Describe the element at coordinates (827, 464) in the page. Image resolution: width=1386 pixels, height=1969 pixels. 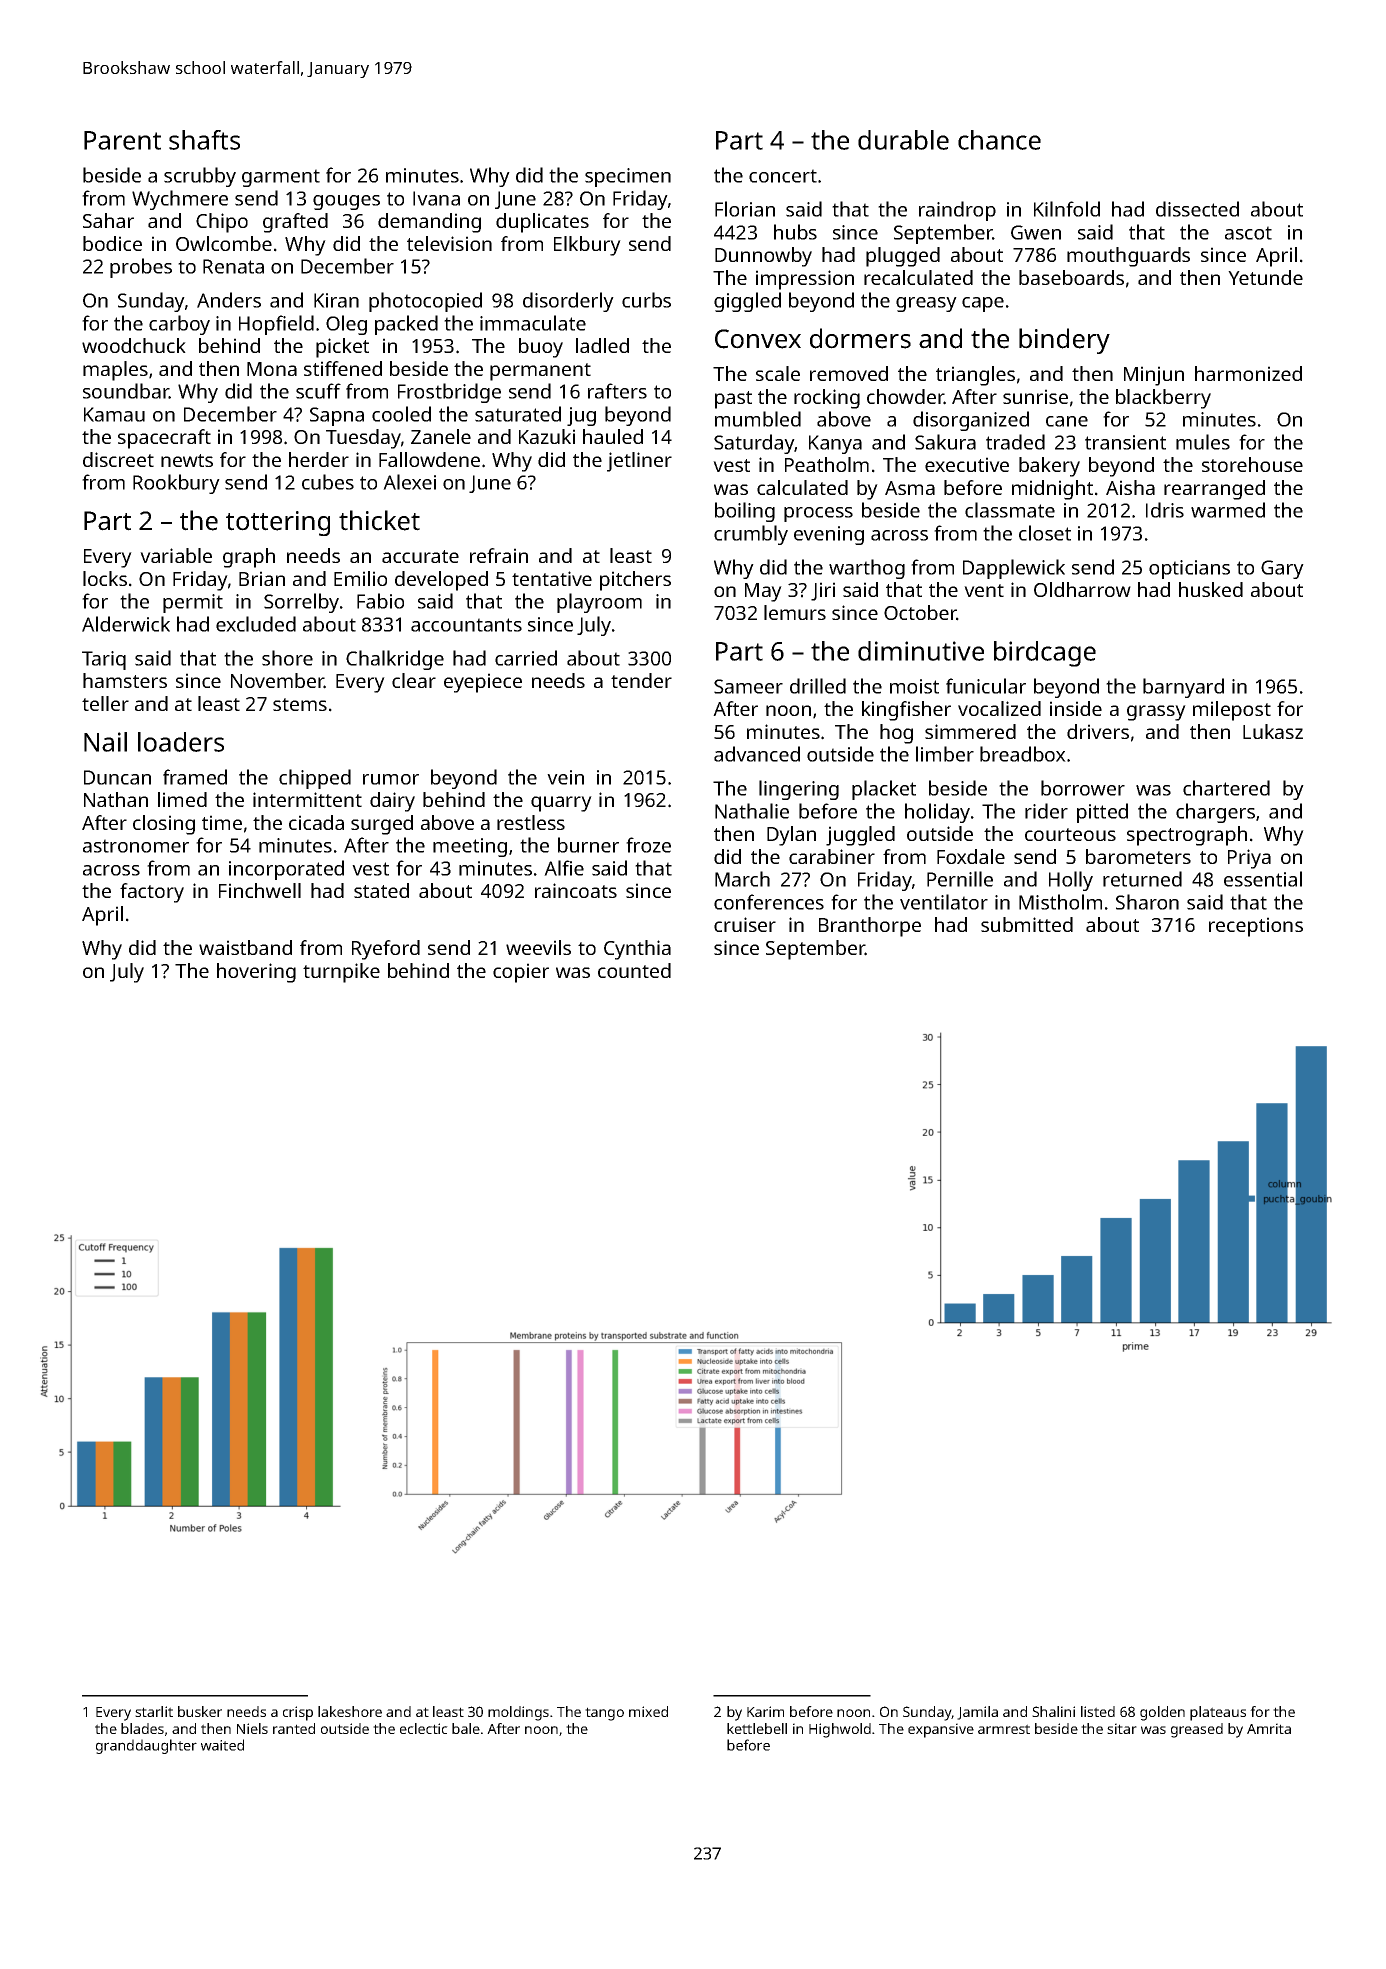
I see `Peatholm` at that location.
